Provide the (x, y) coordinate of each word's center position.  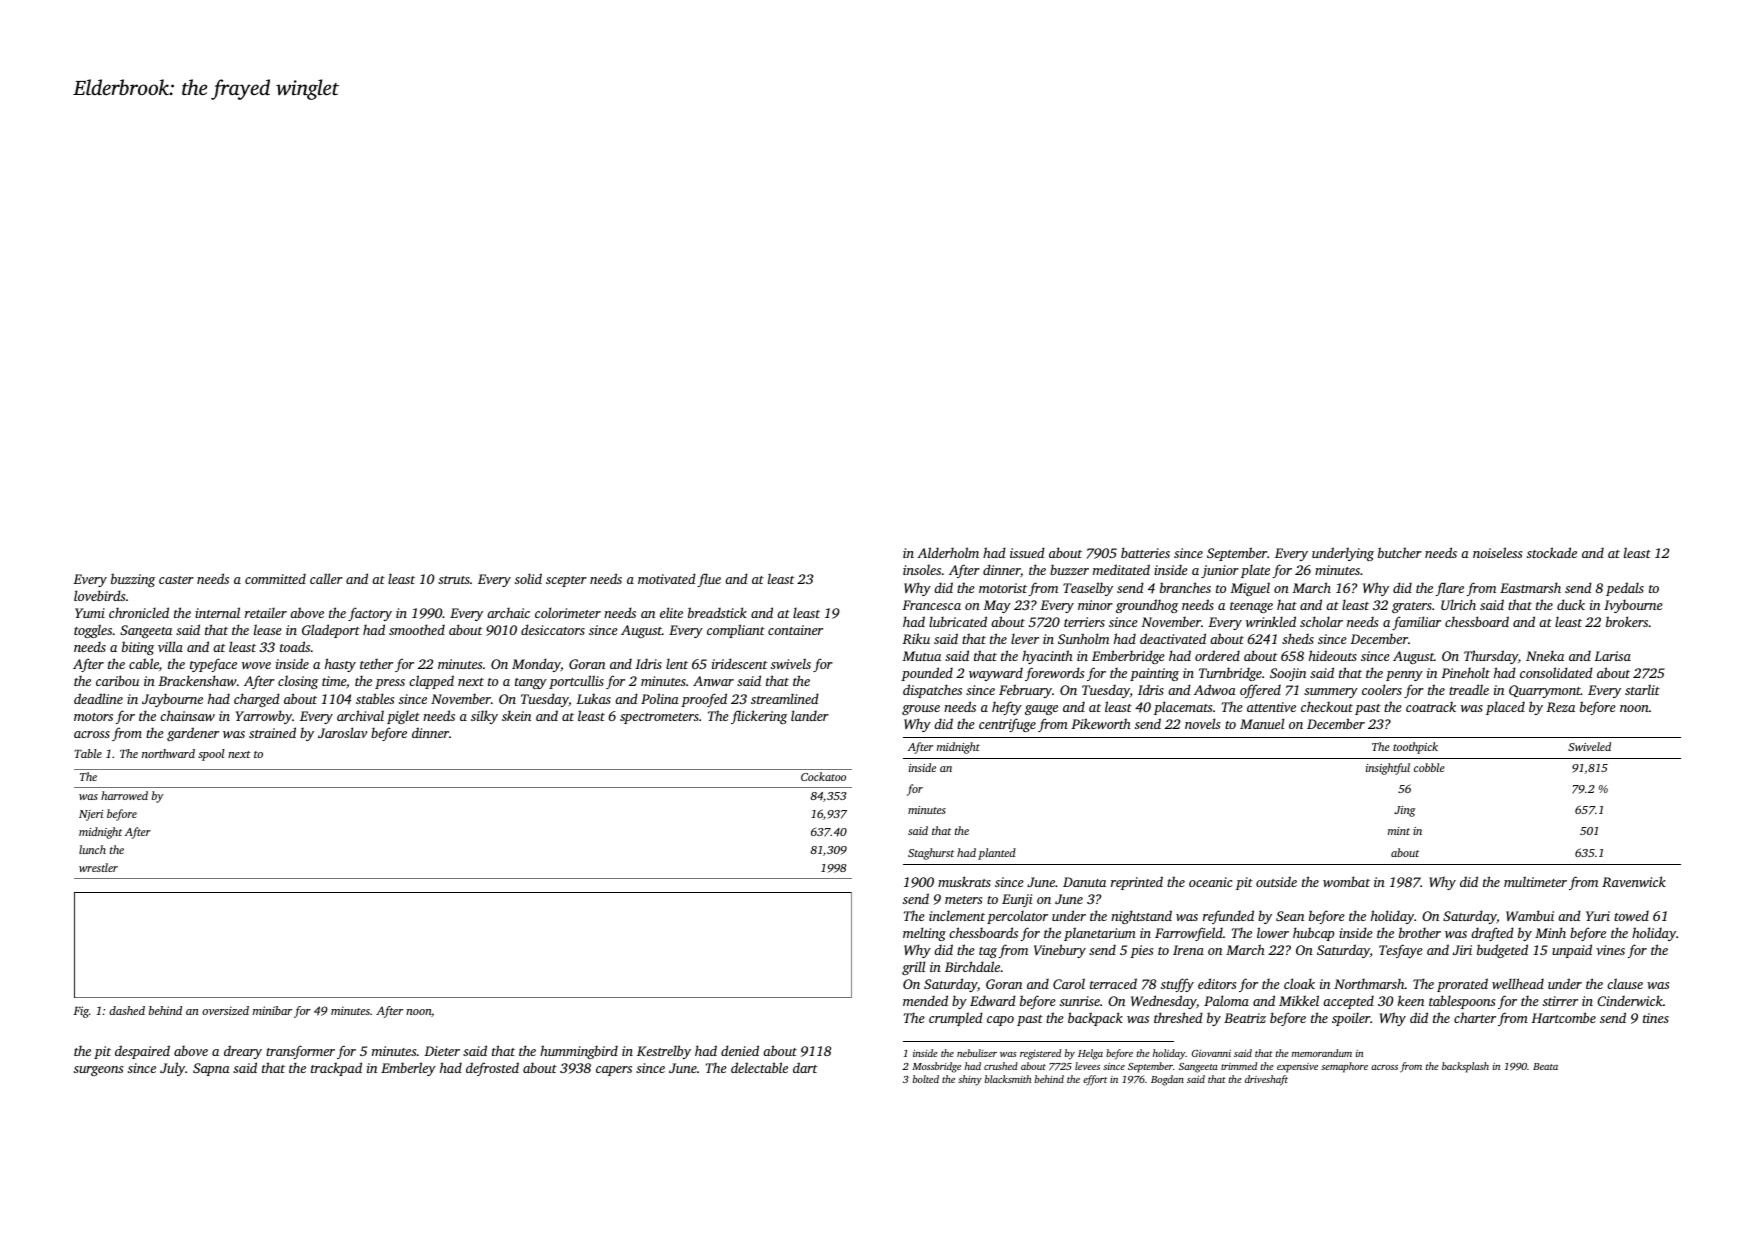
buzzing (133, 580)
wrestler (98, 867)
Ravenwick (1634, 881)
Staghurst (931, 854)
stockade (1552, 552)
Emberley (408, 1069)
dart (805, 1067)
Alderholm (948, 552)
